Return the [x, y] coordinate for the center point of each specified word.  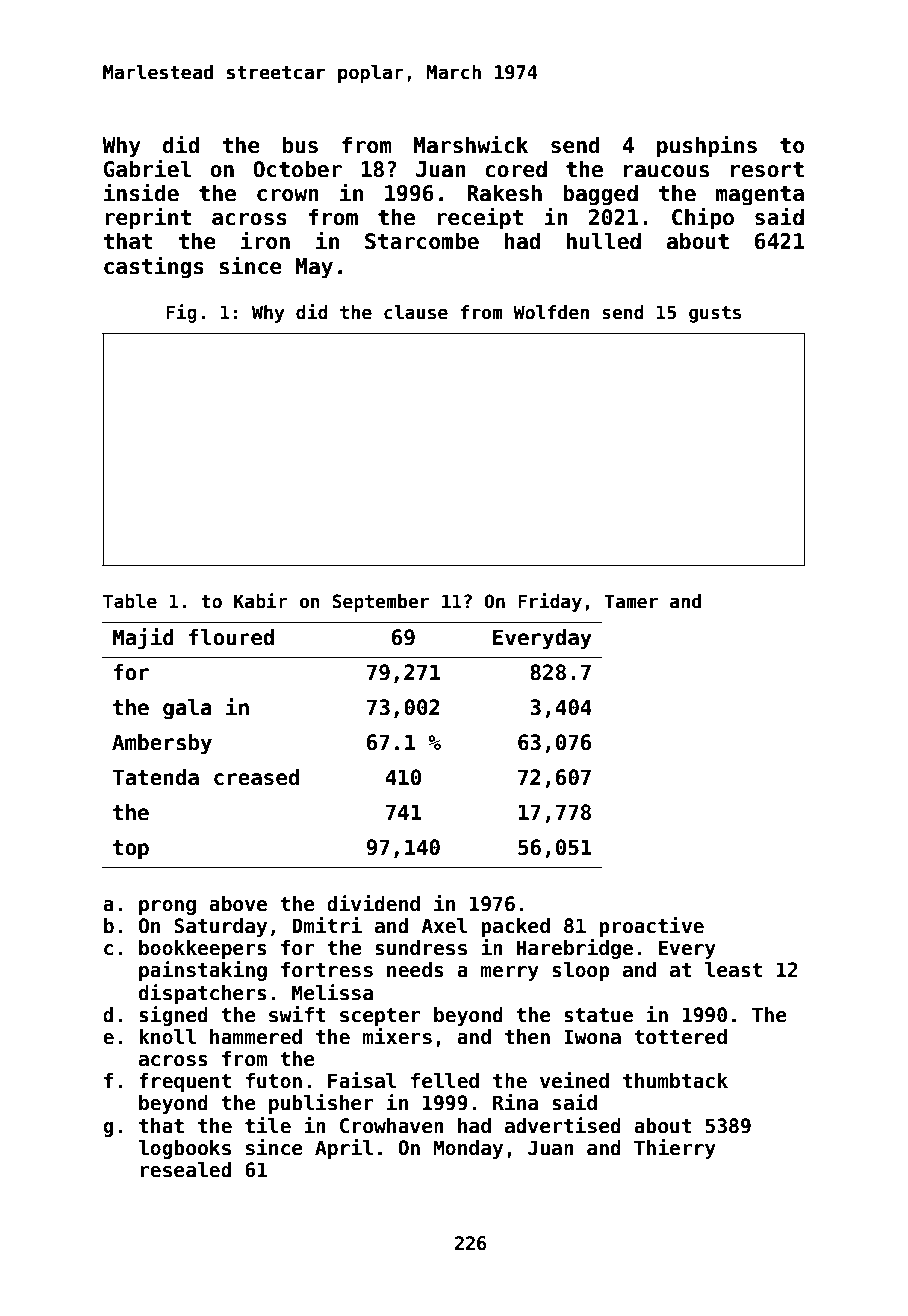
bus [300, 145]
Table [130, 601]
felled [445, 1081]
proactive [651, 927]
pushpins [707, 146]
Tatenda [156, 777]
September [380, 603]
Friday [550, 602]
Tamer [631, 601]
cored [516, 169]
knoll [167, 1037]
